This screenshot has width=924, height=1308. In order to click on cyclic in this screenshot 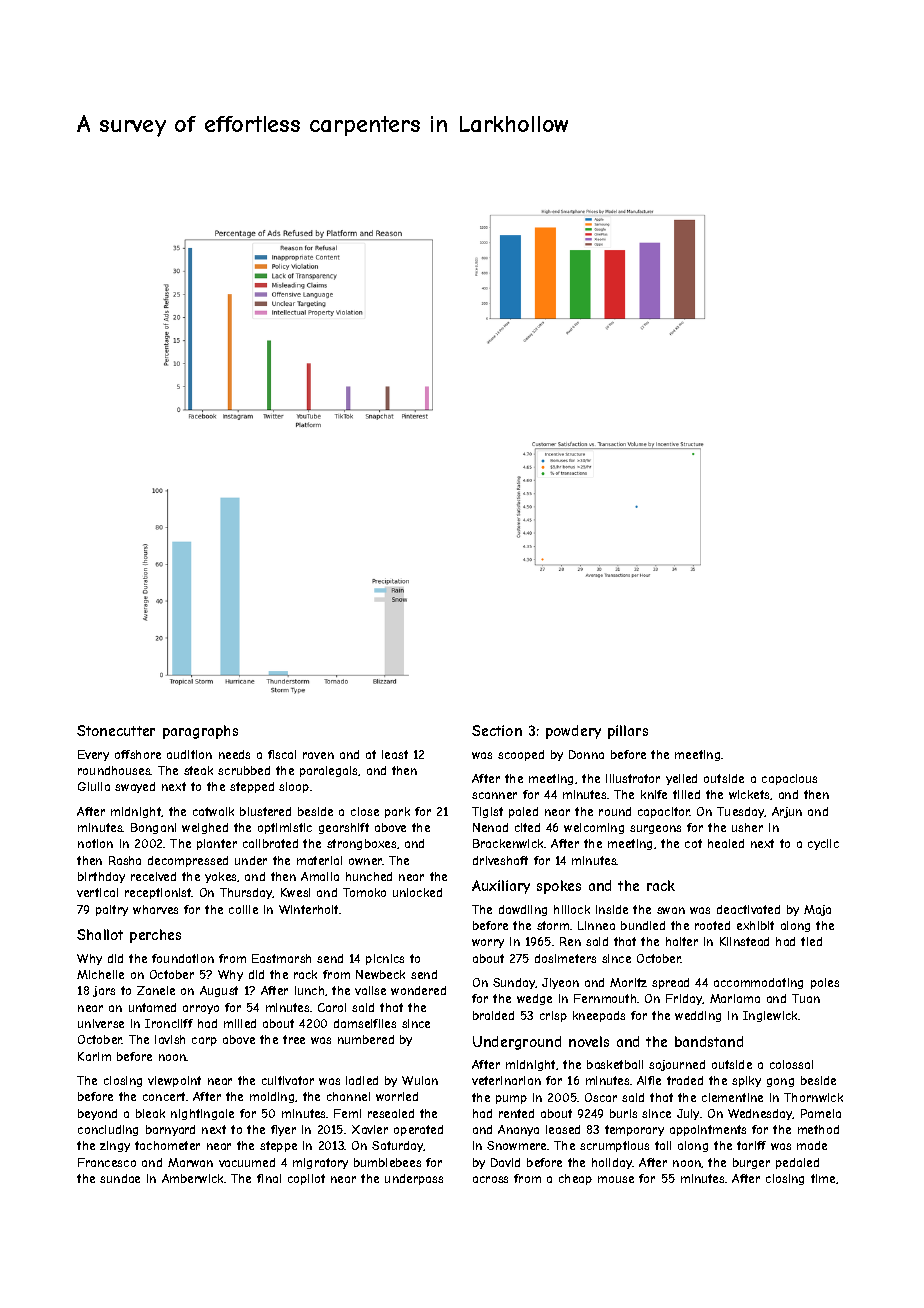, I will do `click(823, 844)`.
